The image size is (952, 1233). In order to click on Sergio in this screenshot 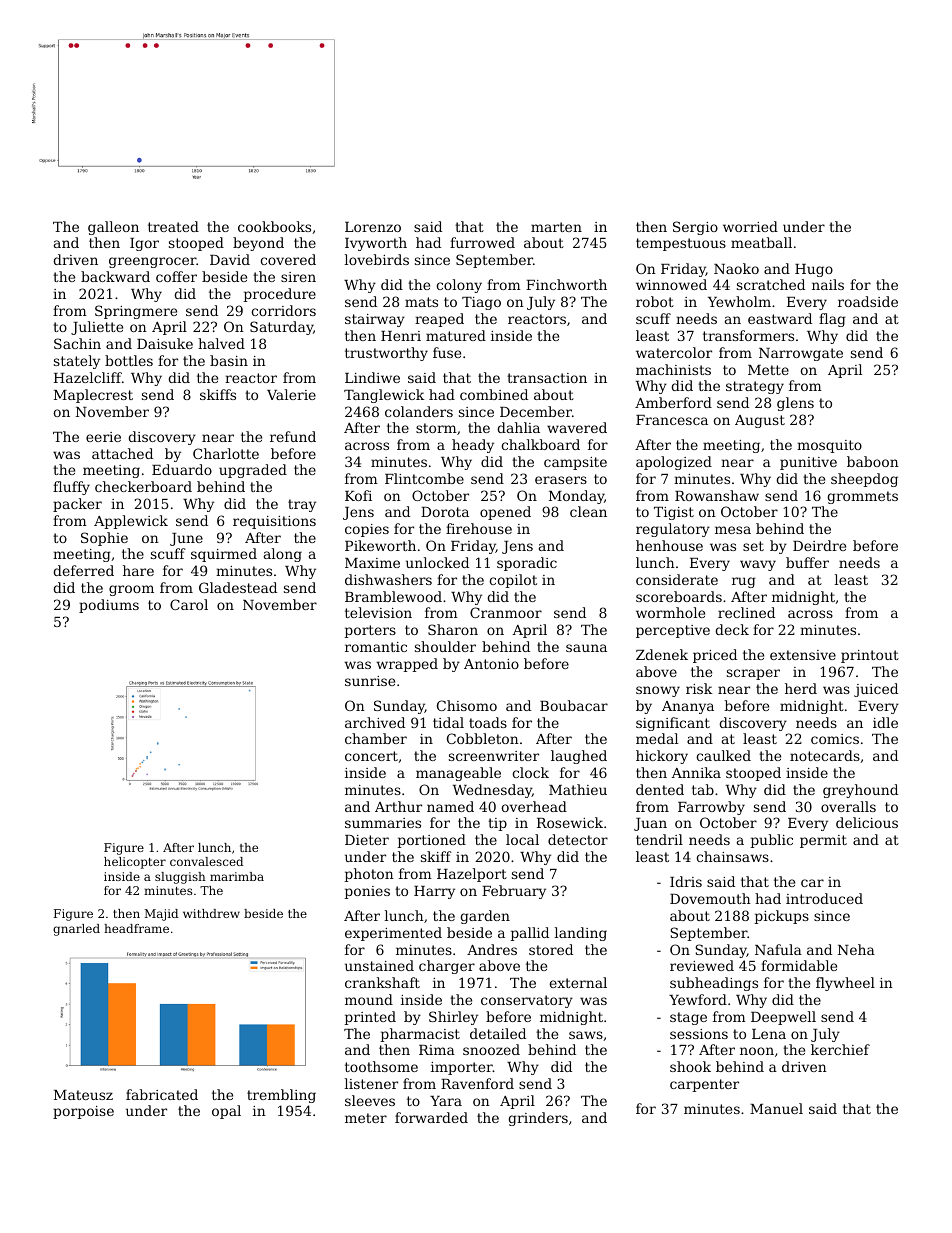, I will do `click(695, 228)`.
